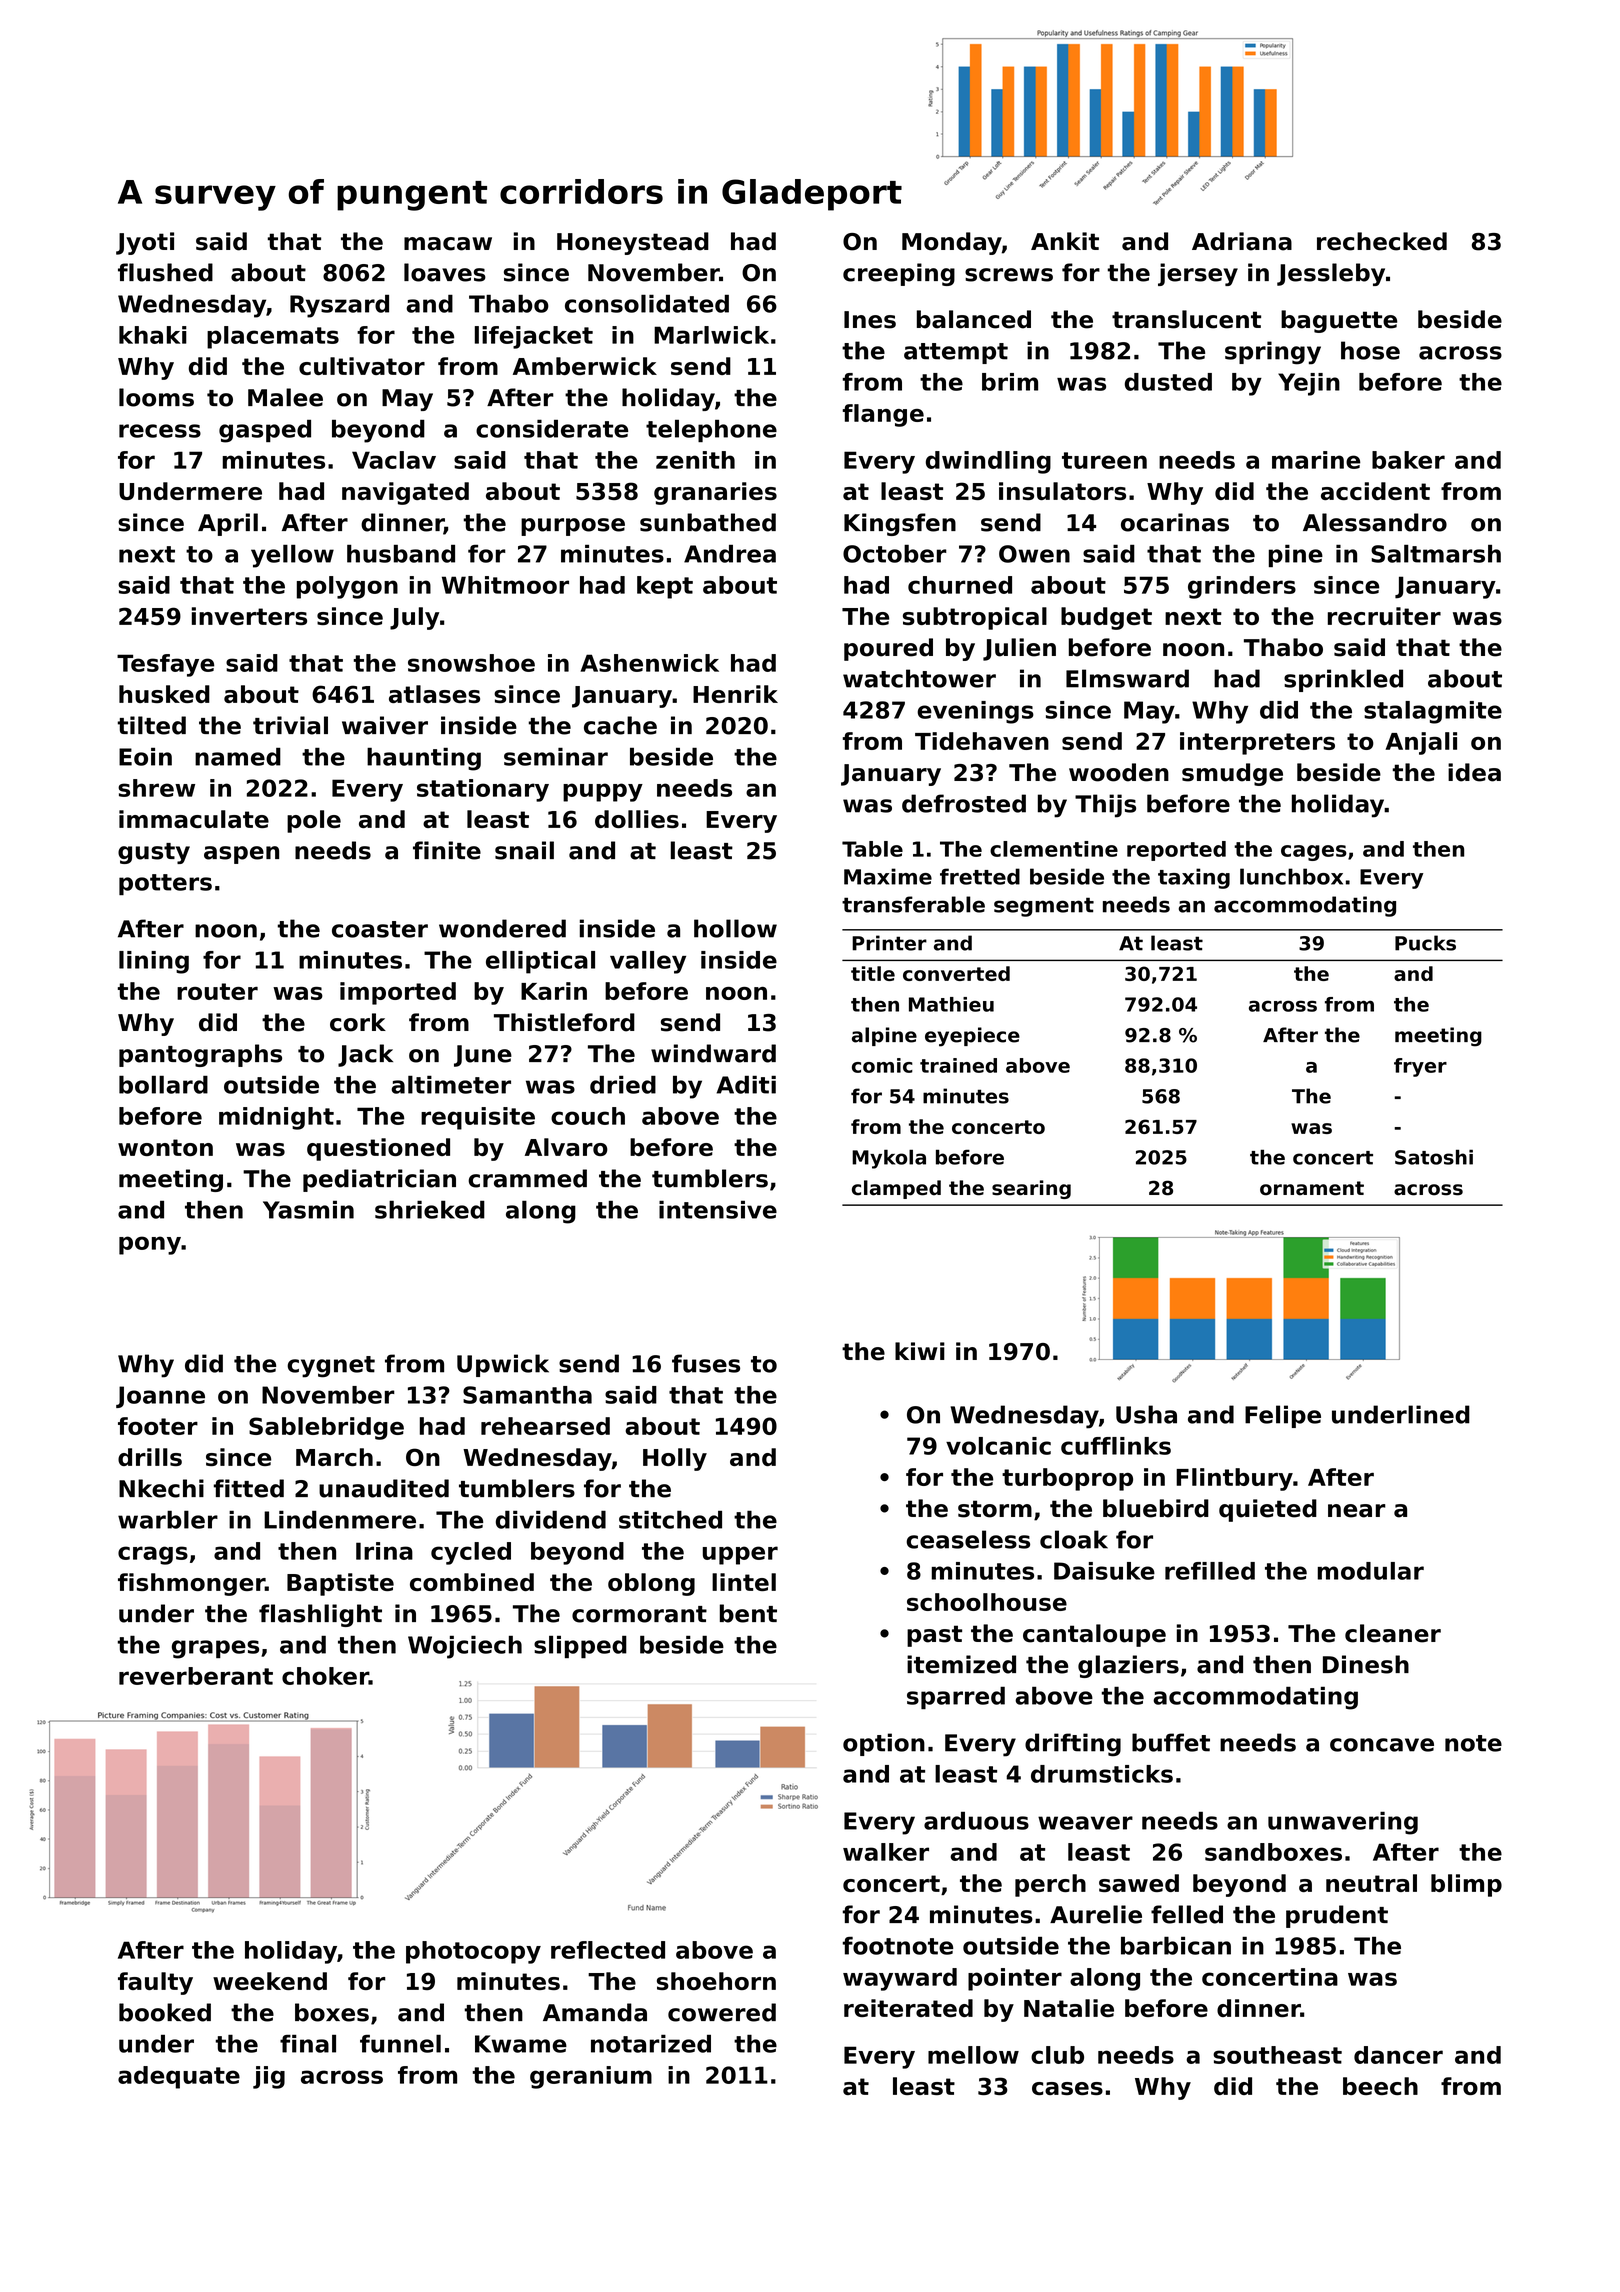 The image size is (1620, 2292). Describe the element at coordinates (889, 1159) in the screenshot. I see `Mykola` at that location.
